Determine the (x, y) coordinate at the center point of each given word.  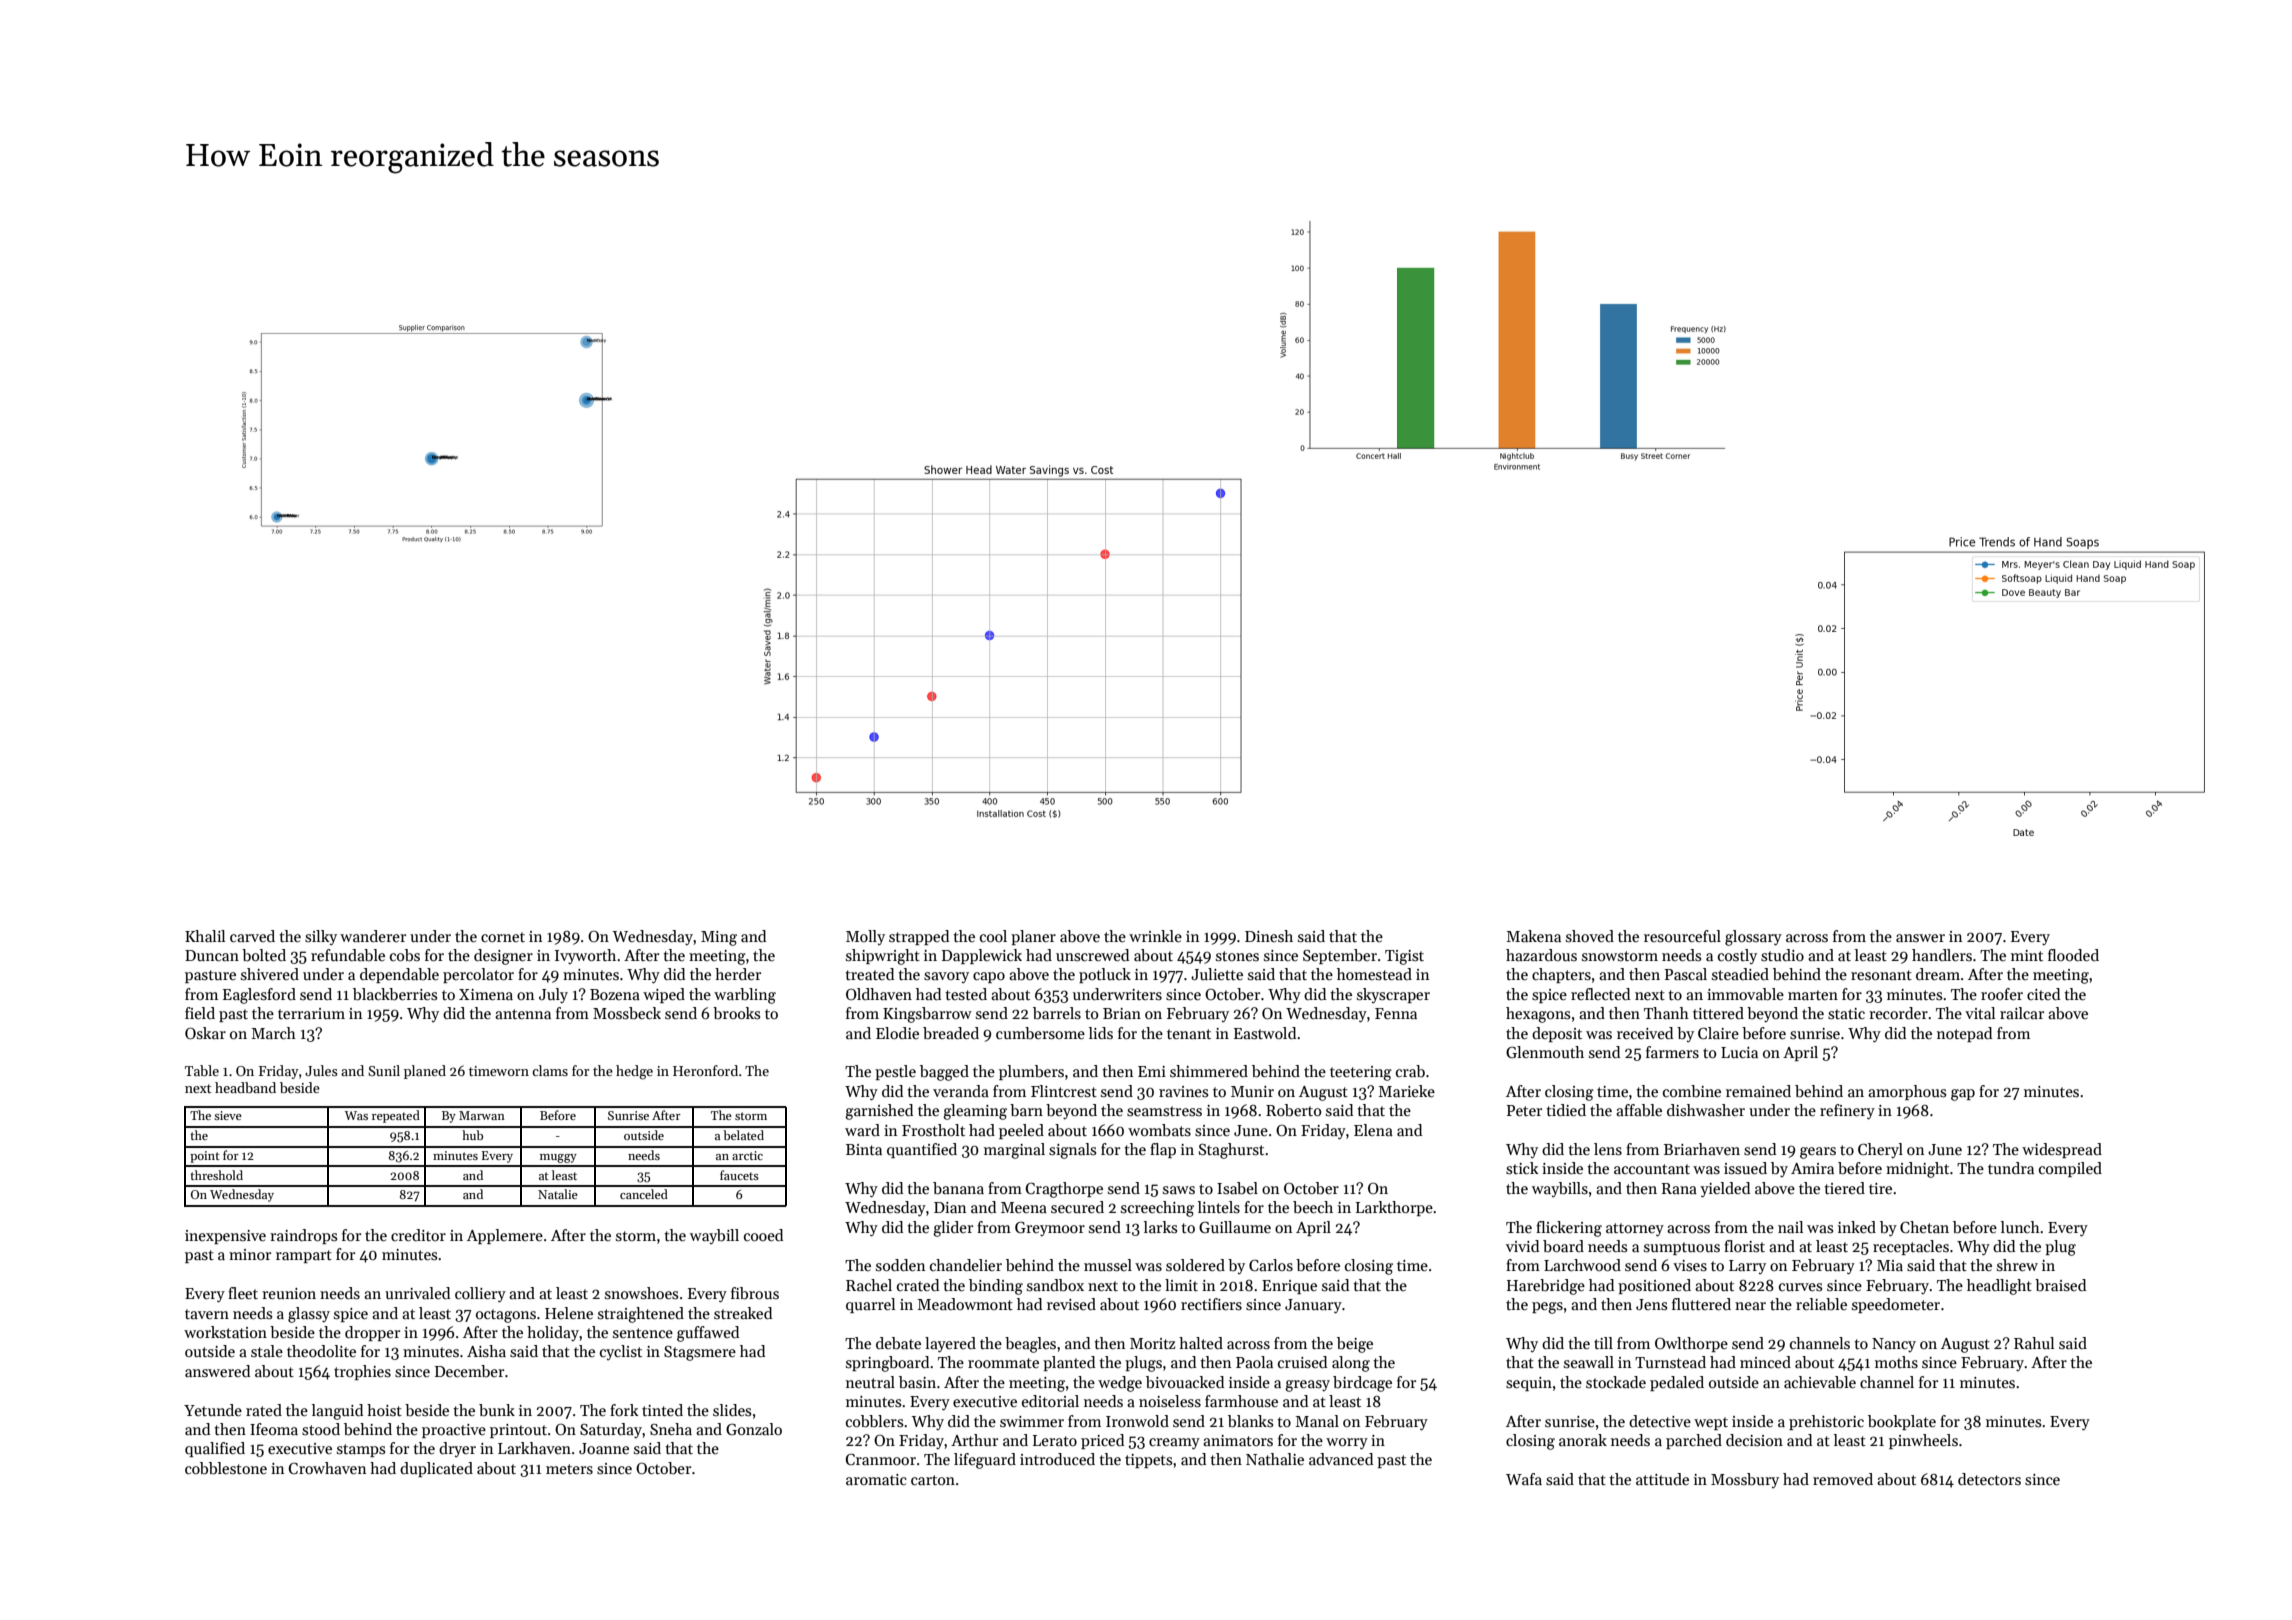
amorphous (1907, 1092)
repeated (396, 1116)
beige (1355, 1345)
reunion (289, 1293)
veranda (961, 1091)
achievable (1820, 1382)
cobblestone (226, 1468)
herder (738, 974)
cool (993, 936)
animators (1238, 1440)
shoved (1590, 936)
